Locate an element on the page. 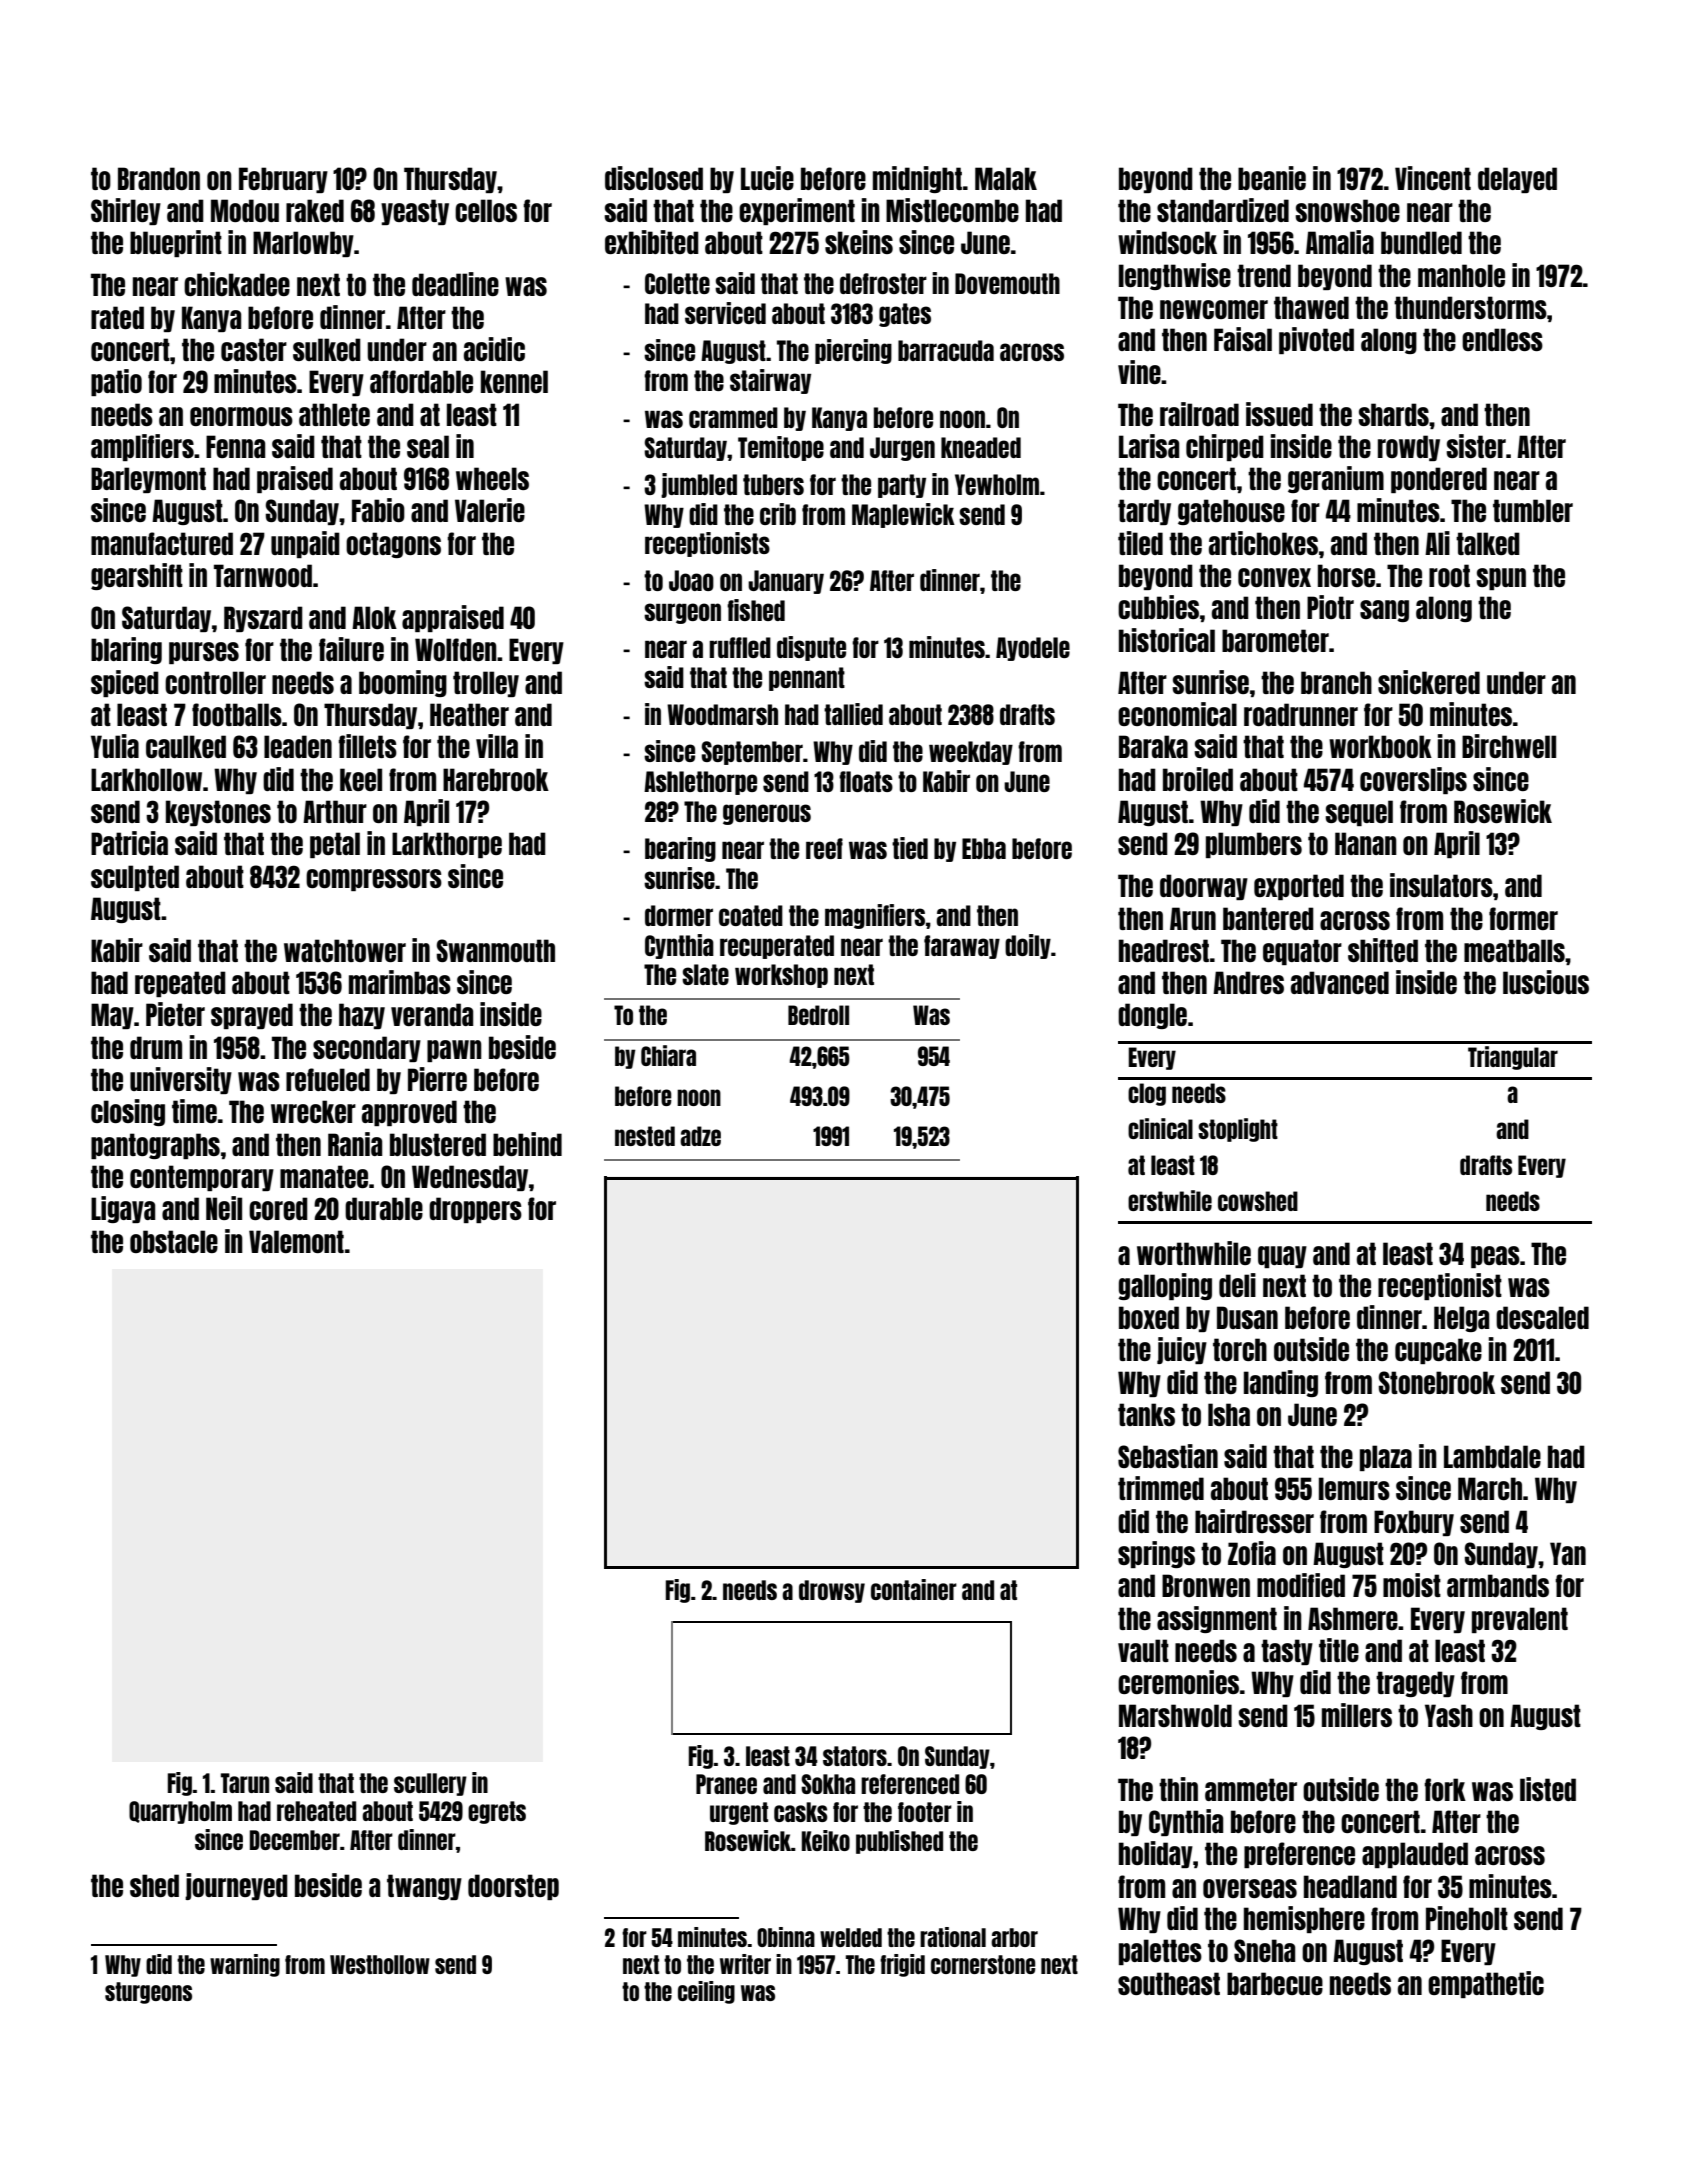 This page has width=1683, height=2178. stairway is located at coordinates (770, 381).
